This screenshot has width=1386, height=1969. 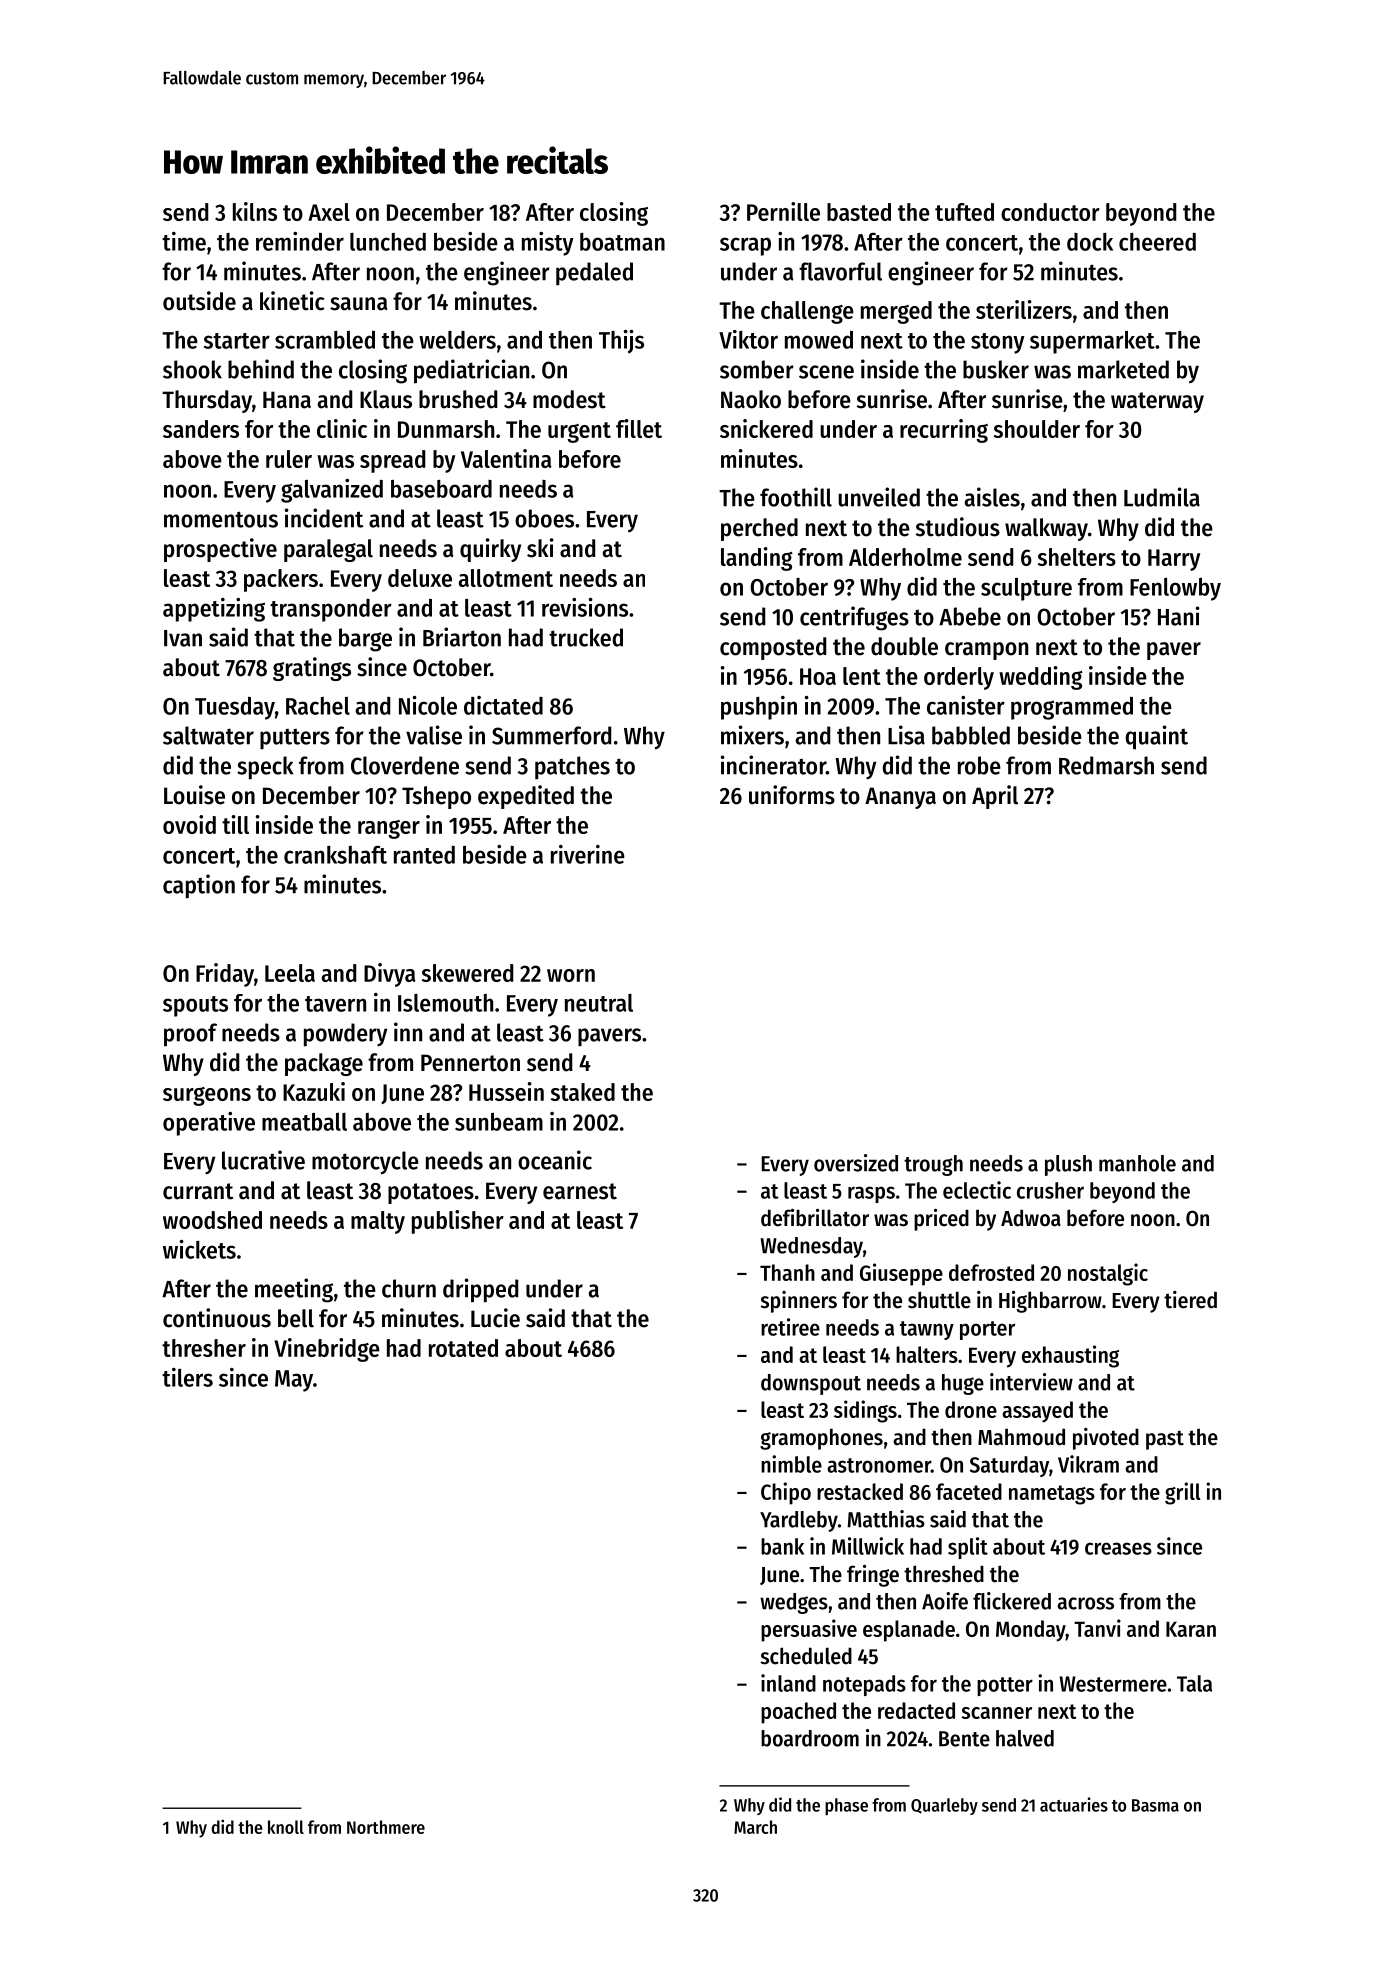 What do you see at coordinates (1106, 765) in the screenshot?
I see `Redmarsh` at bounding box center [1106, 765].
